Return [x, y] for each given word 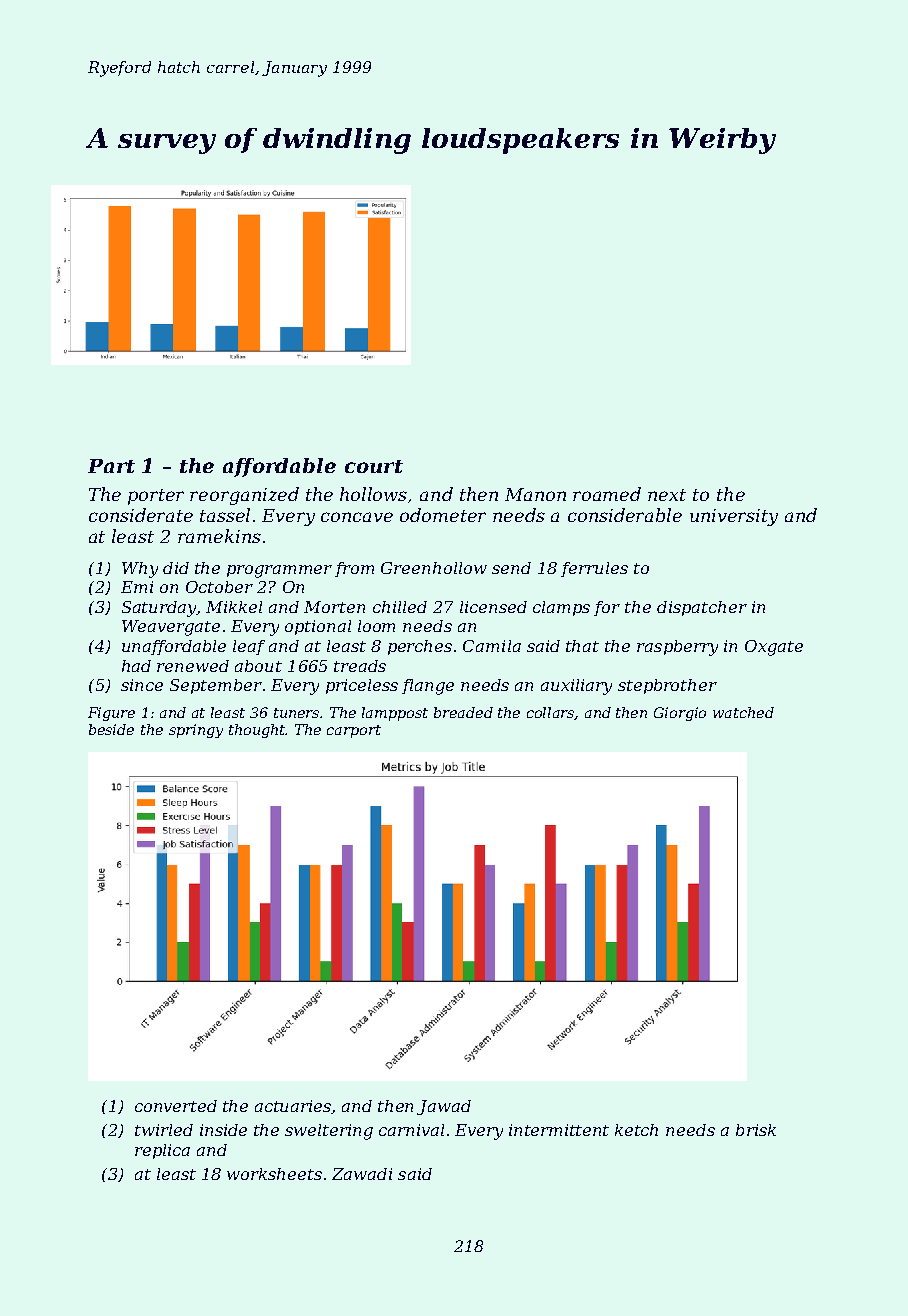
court [374, 466]
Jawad [444, 1107]
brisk [756, 1130]
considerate [141, 515]
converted [176, 1106]
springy [196, 731]
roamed [607, 494]
